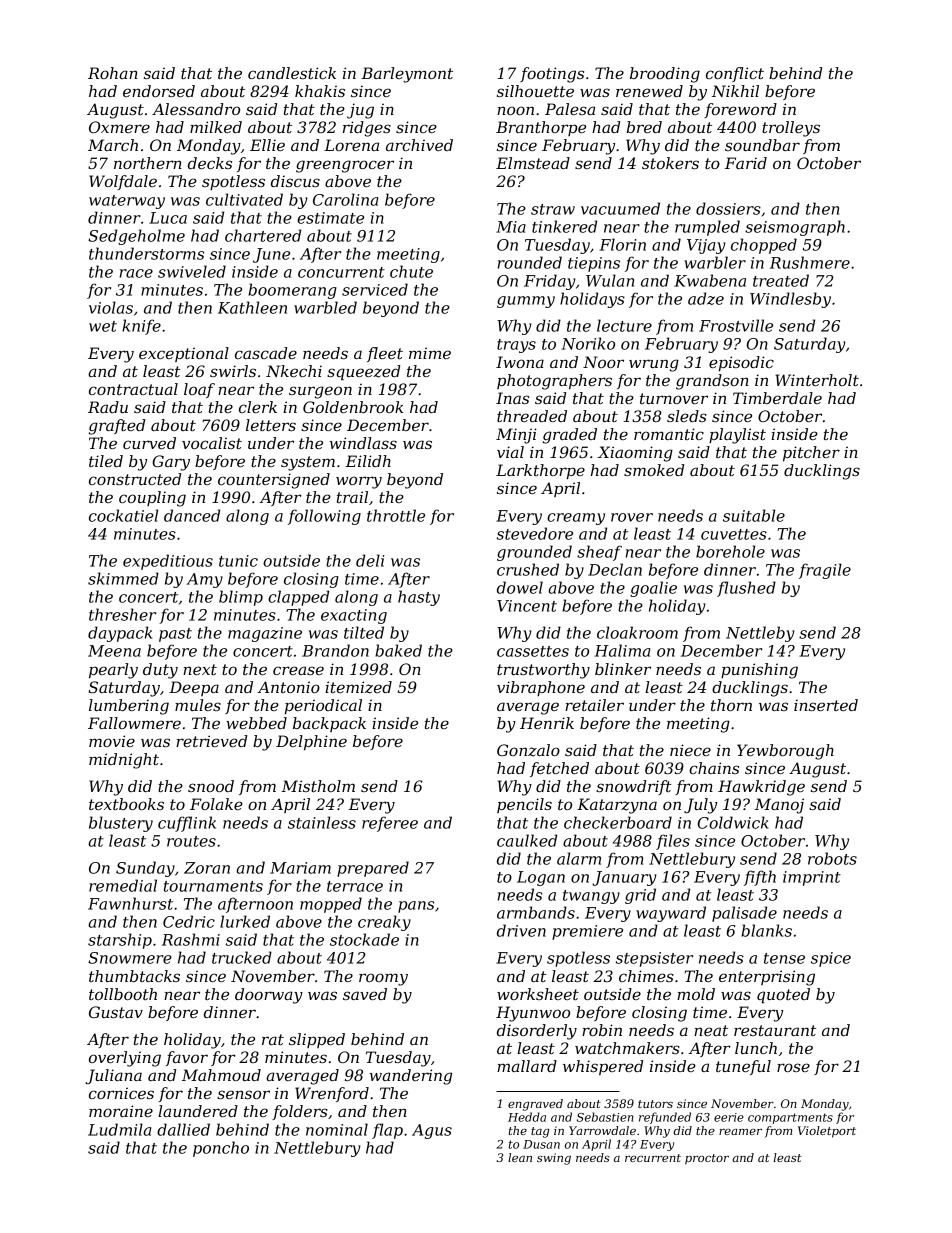 This screenshot has width=952, height=1233. What do you see at coordinates (512, 398) in the screenshot?
I see `Inas` at bounding box center [512, 398].
